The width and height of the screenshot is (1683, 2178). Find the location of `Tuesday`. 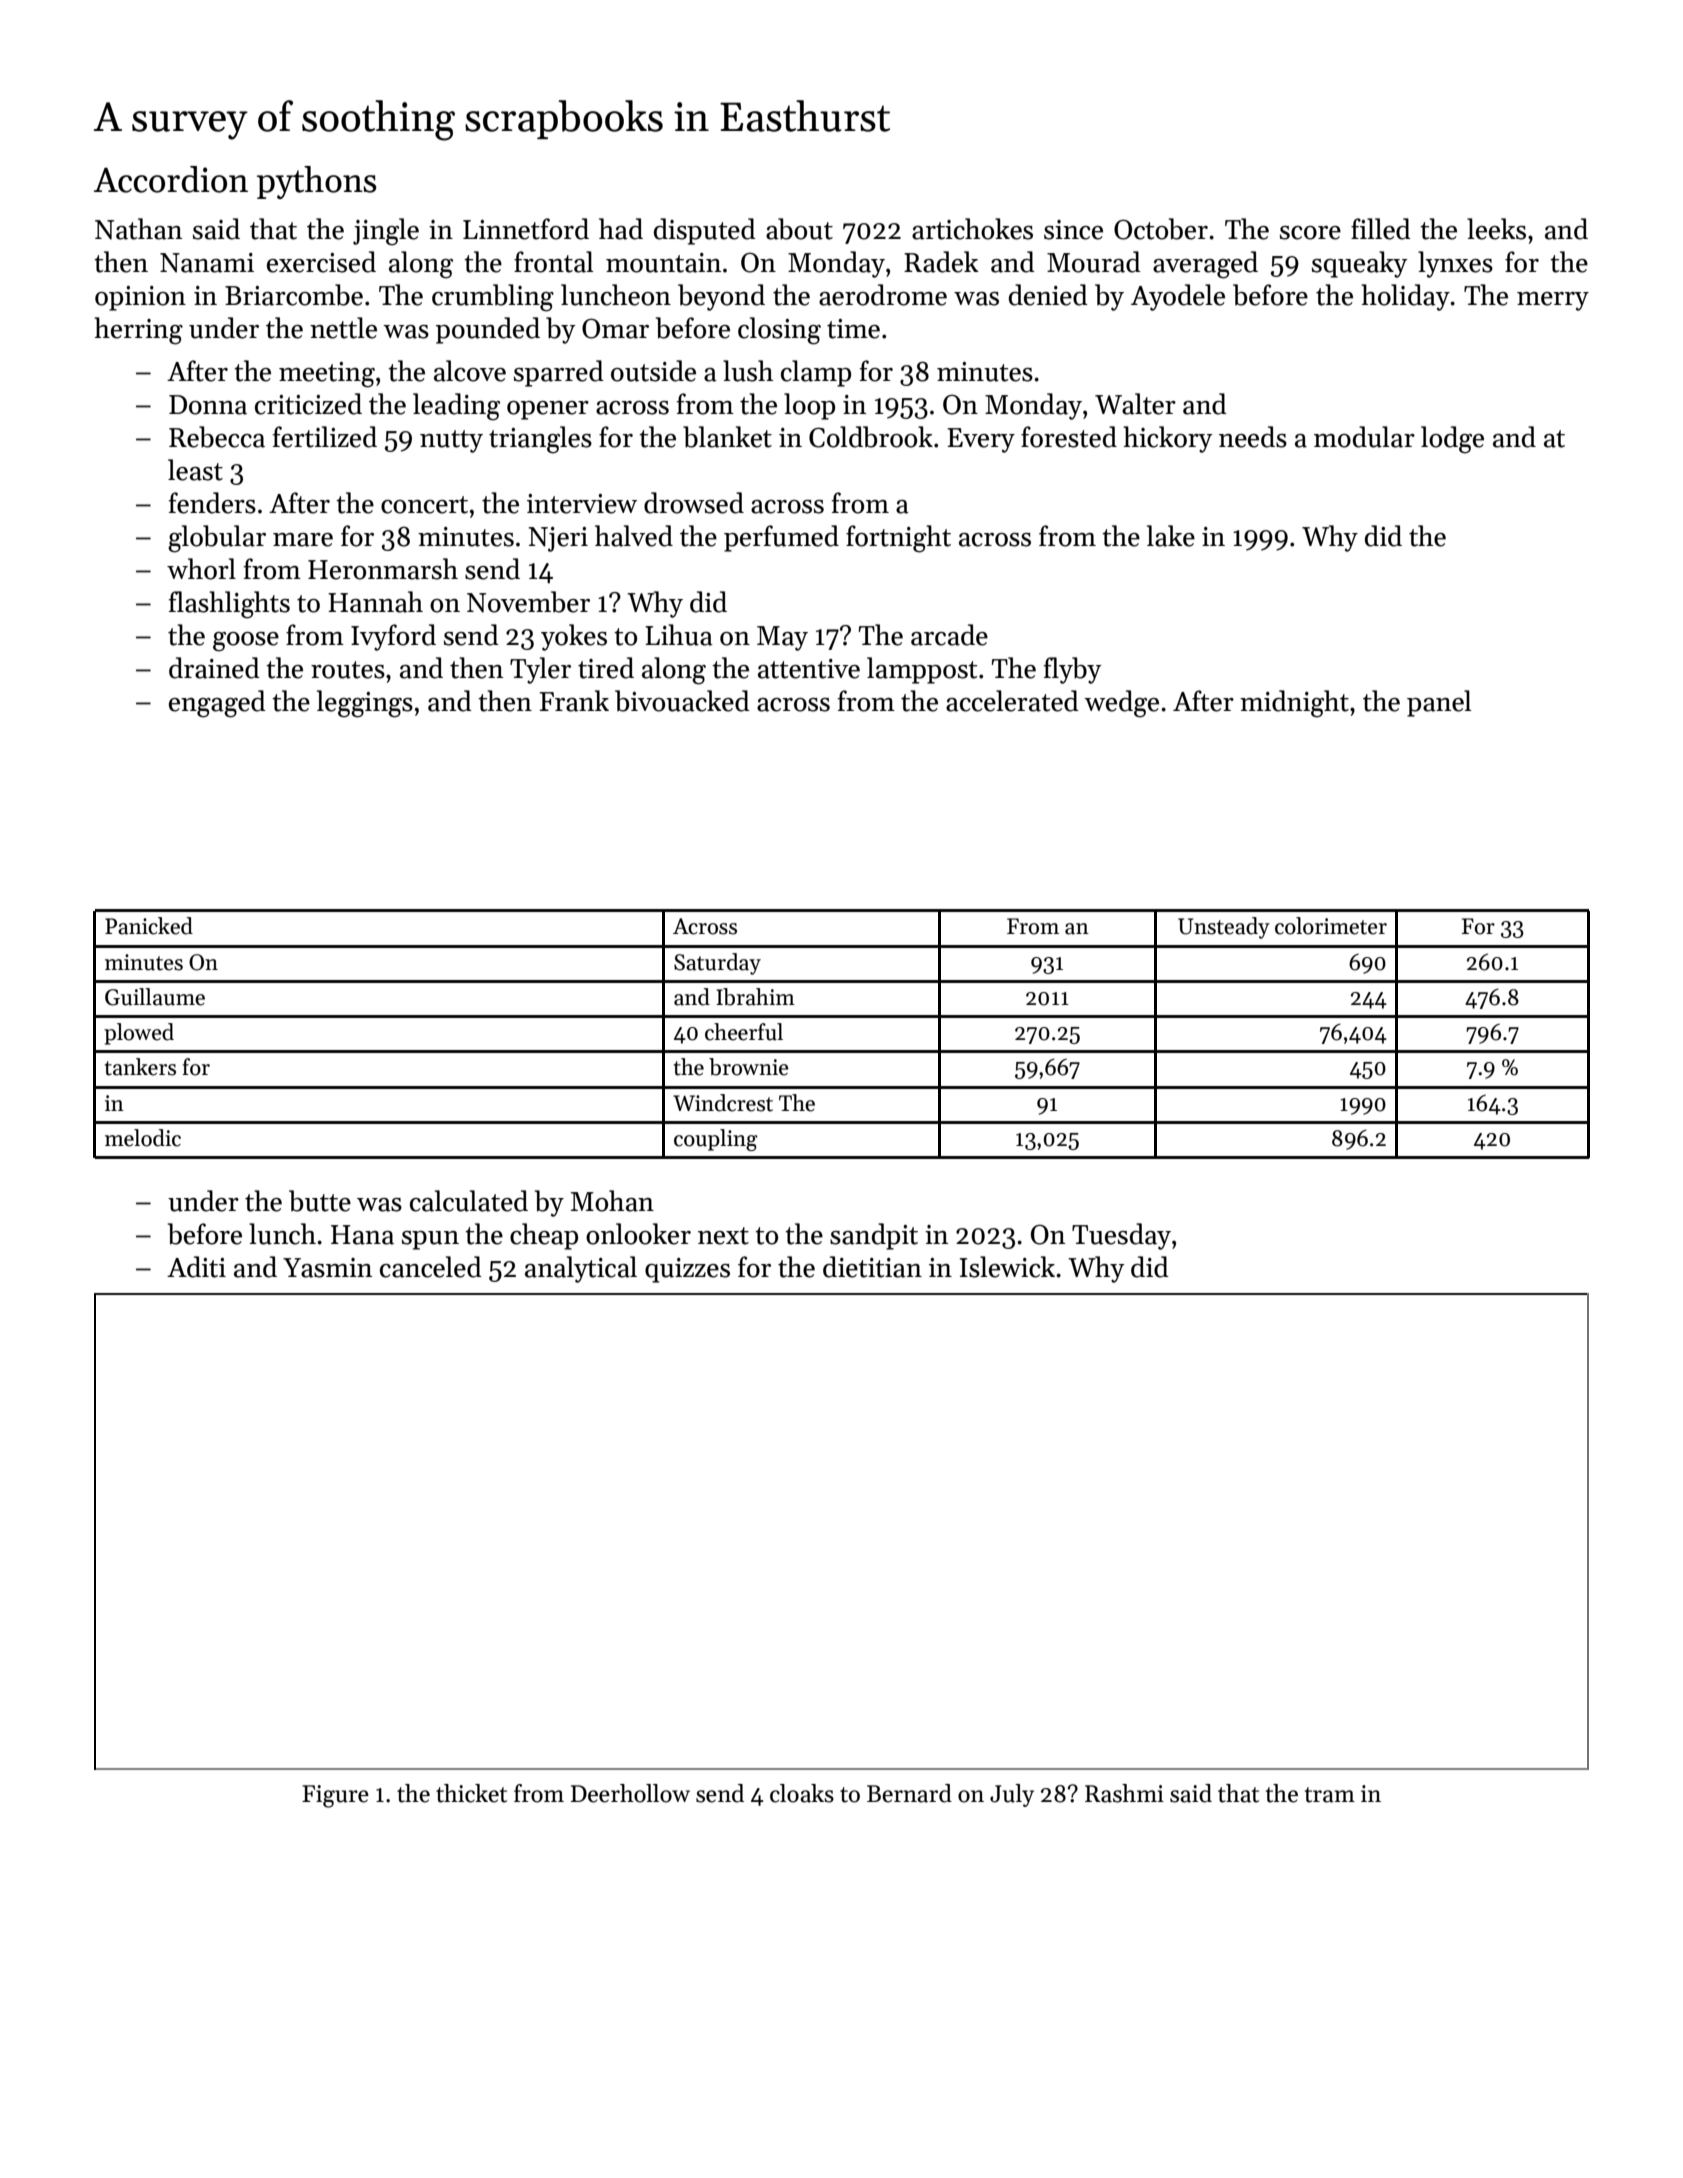

Tuesday is located at coordinates (1121, 1236).
